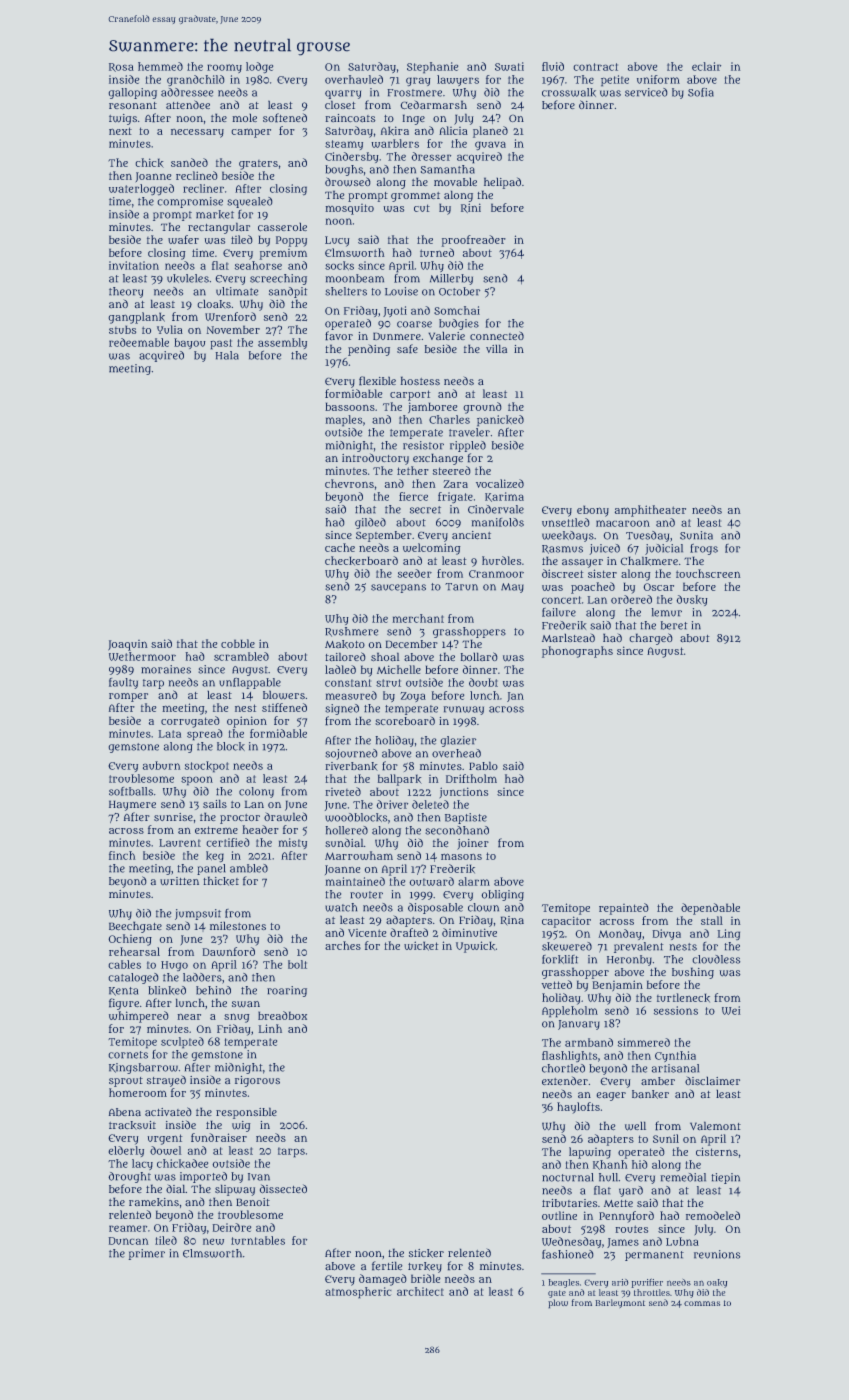 The height and width of the screenshot is (1400, 849). I want to click on chevrons, so click(349, 483).
